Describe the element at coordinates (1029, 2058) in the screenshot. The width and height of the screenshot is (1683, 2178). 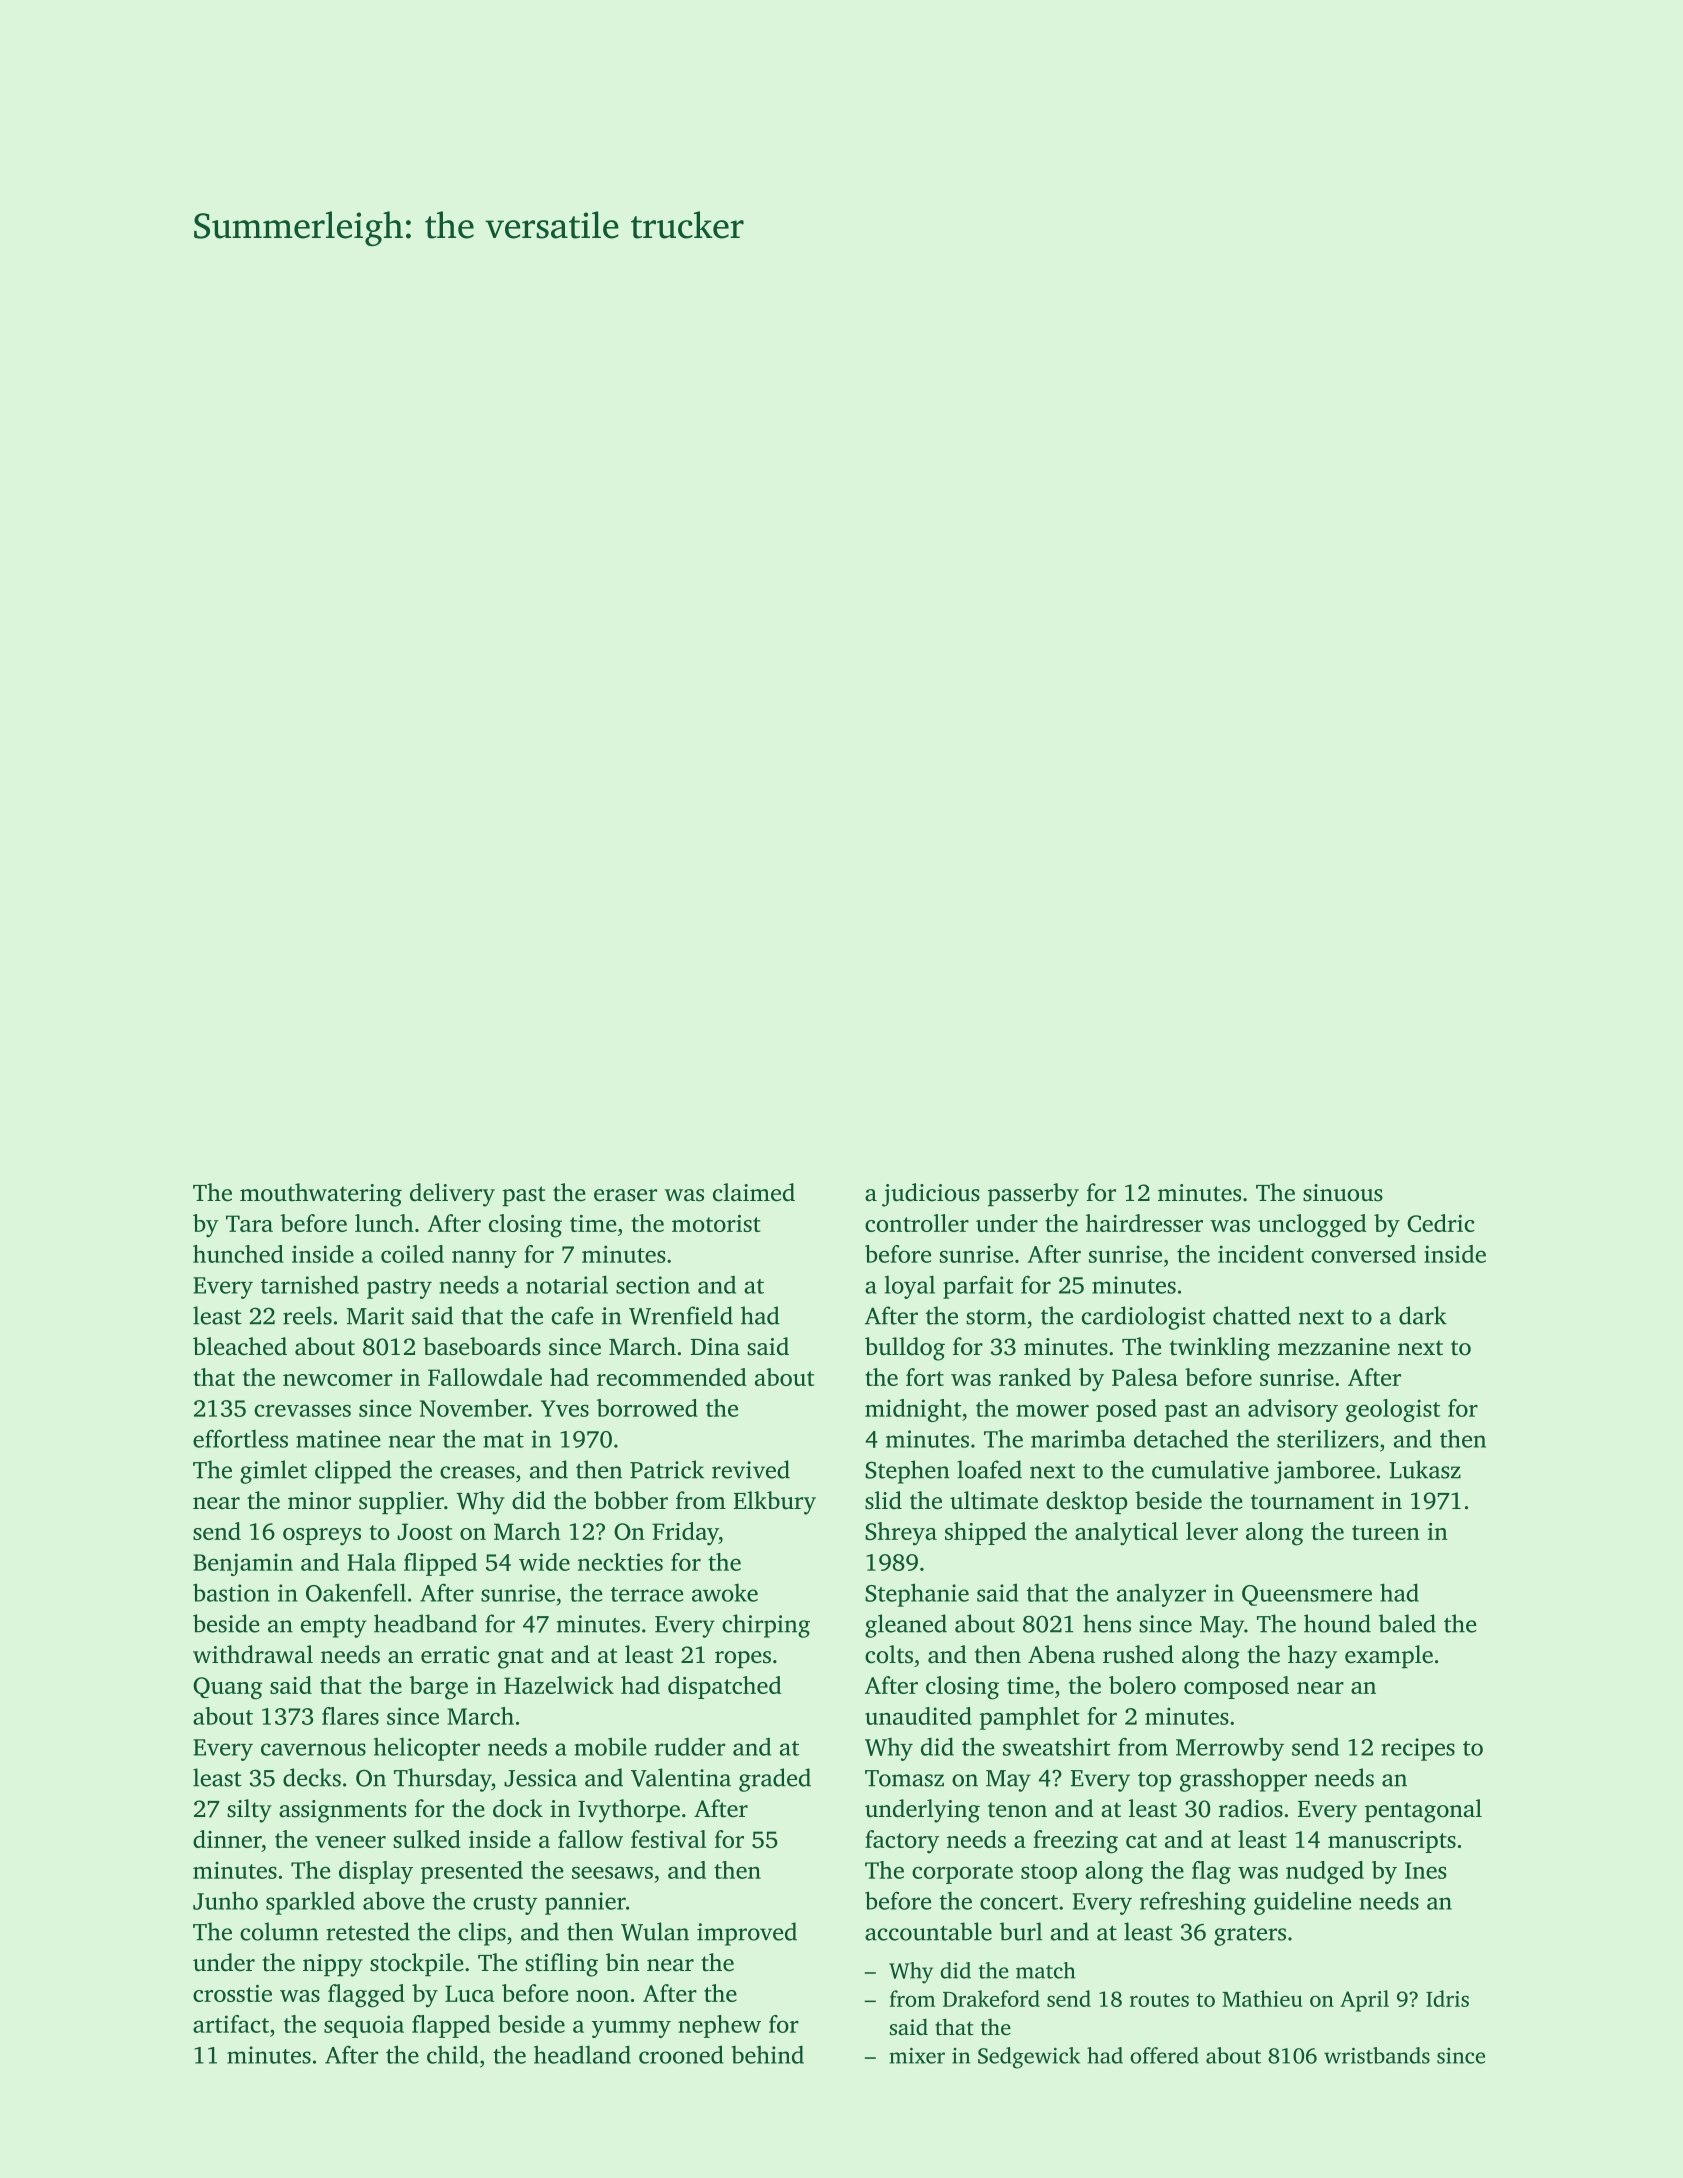
I see `Sedgewick` at that location.
